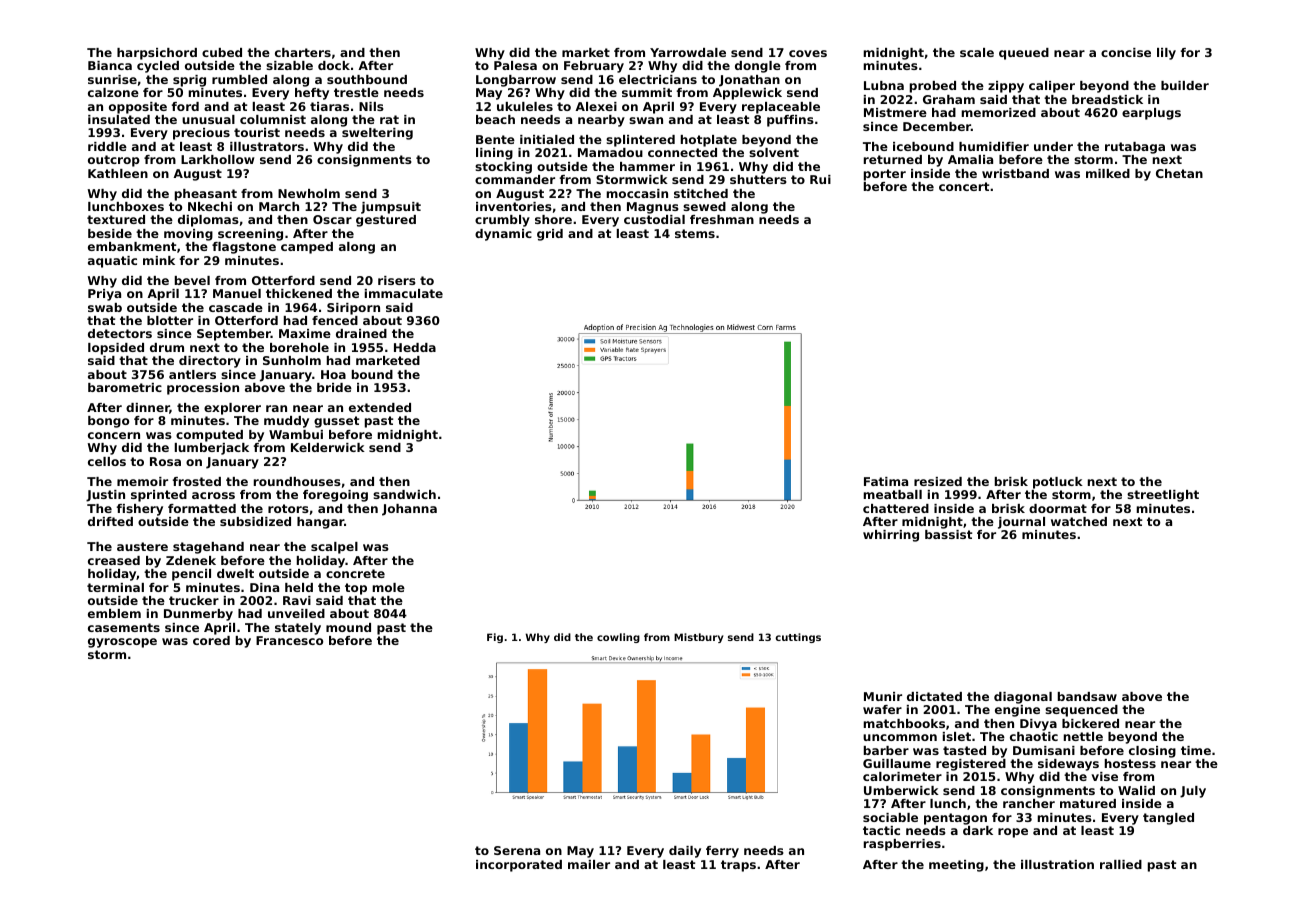 This screenshot has height=924, width=1308. I want to click on under, so click(1053, 146).
